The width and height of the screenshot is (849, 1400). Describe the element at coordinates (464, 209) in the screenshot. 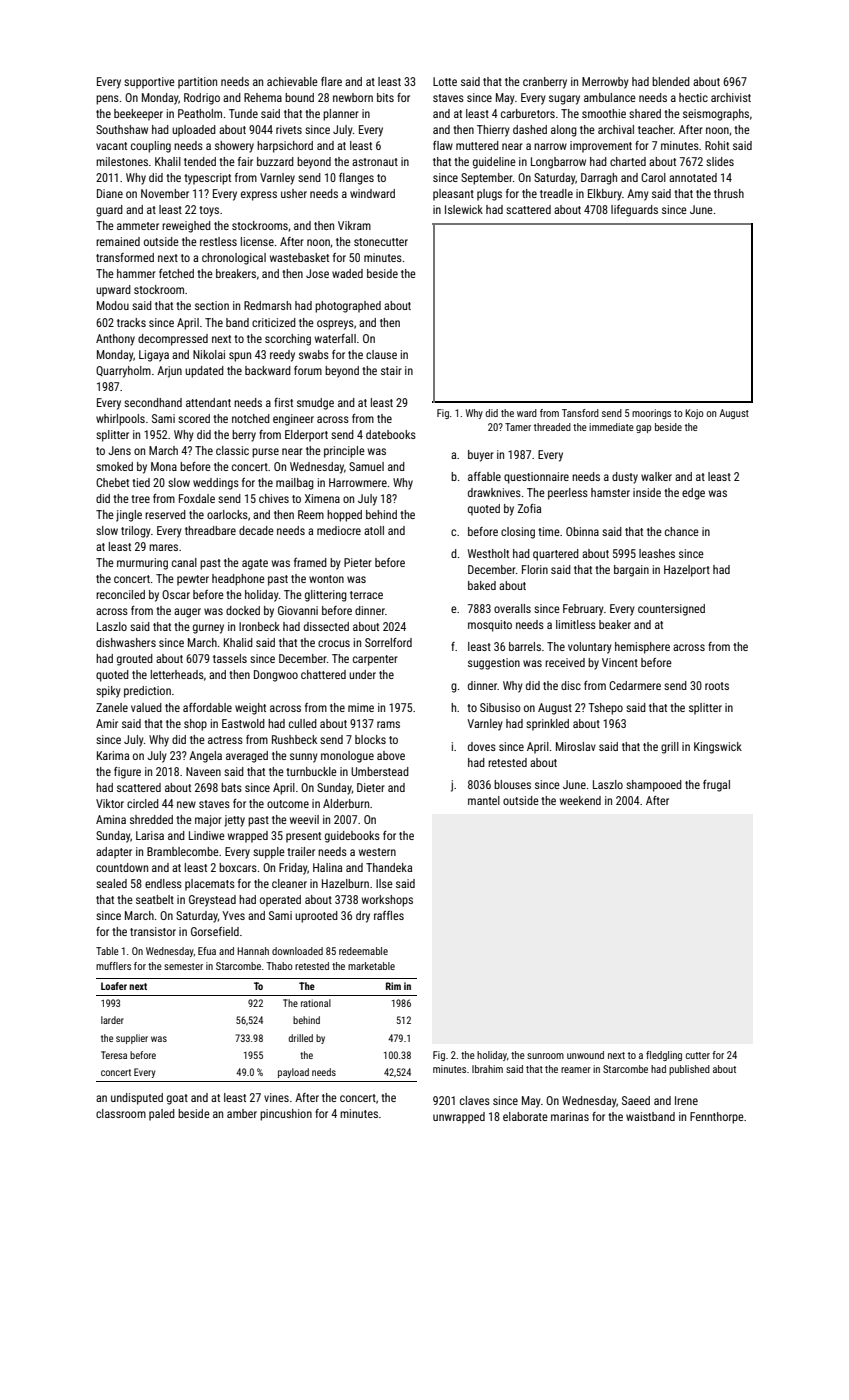

I see `Islewick` at that location.
